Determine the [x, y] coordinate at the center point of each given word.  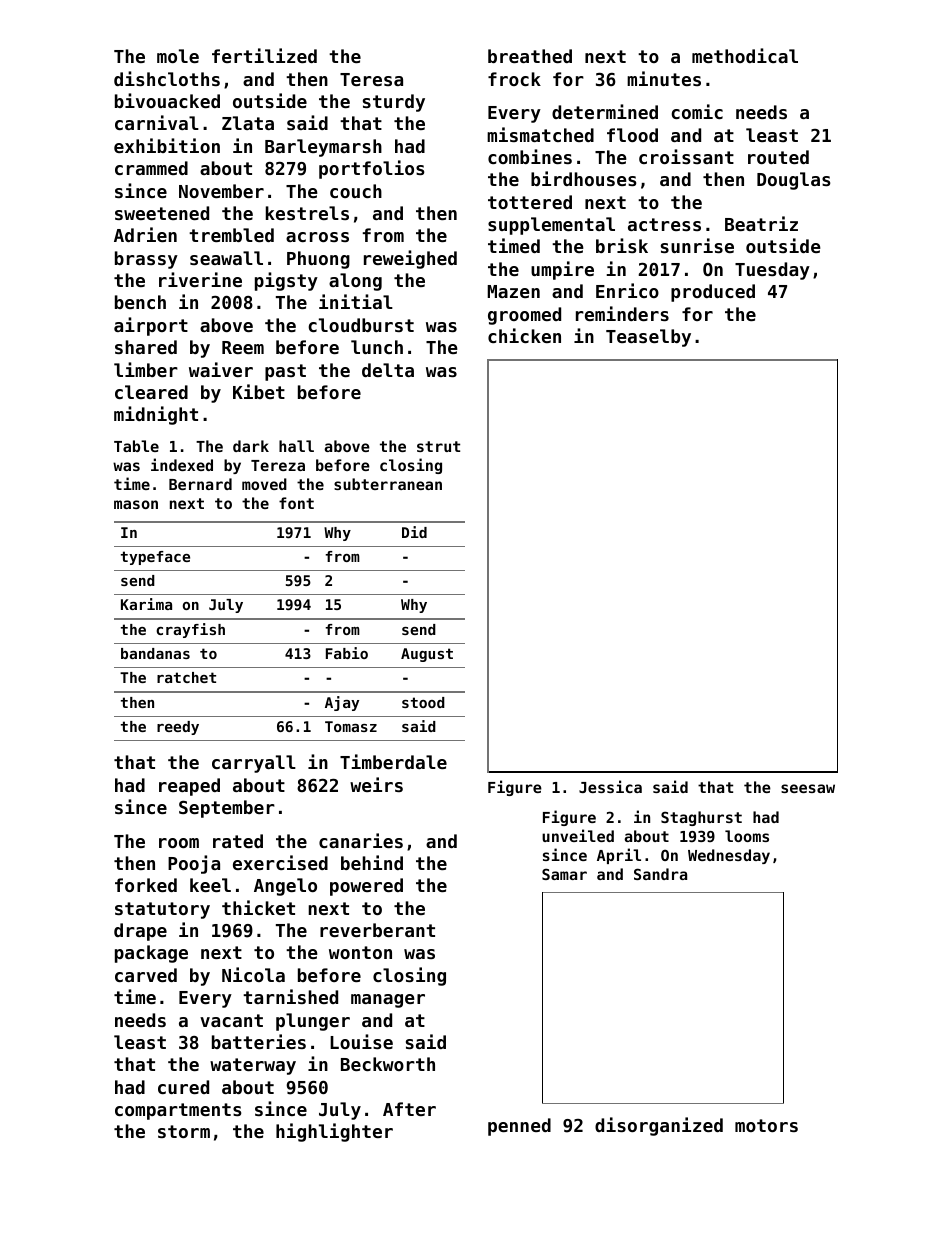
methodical [745, 55]
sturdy [394, 103]
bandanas [155, 653]
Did [414, 532]
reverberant [377, 930]
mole [178, 56]
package [151, 954]
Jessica [610, 786]
